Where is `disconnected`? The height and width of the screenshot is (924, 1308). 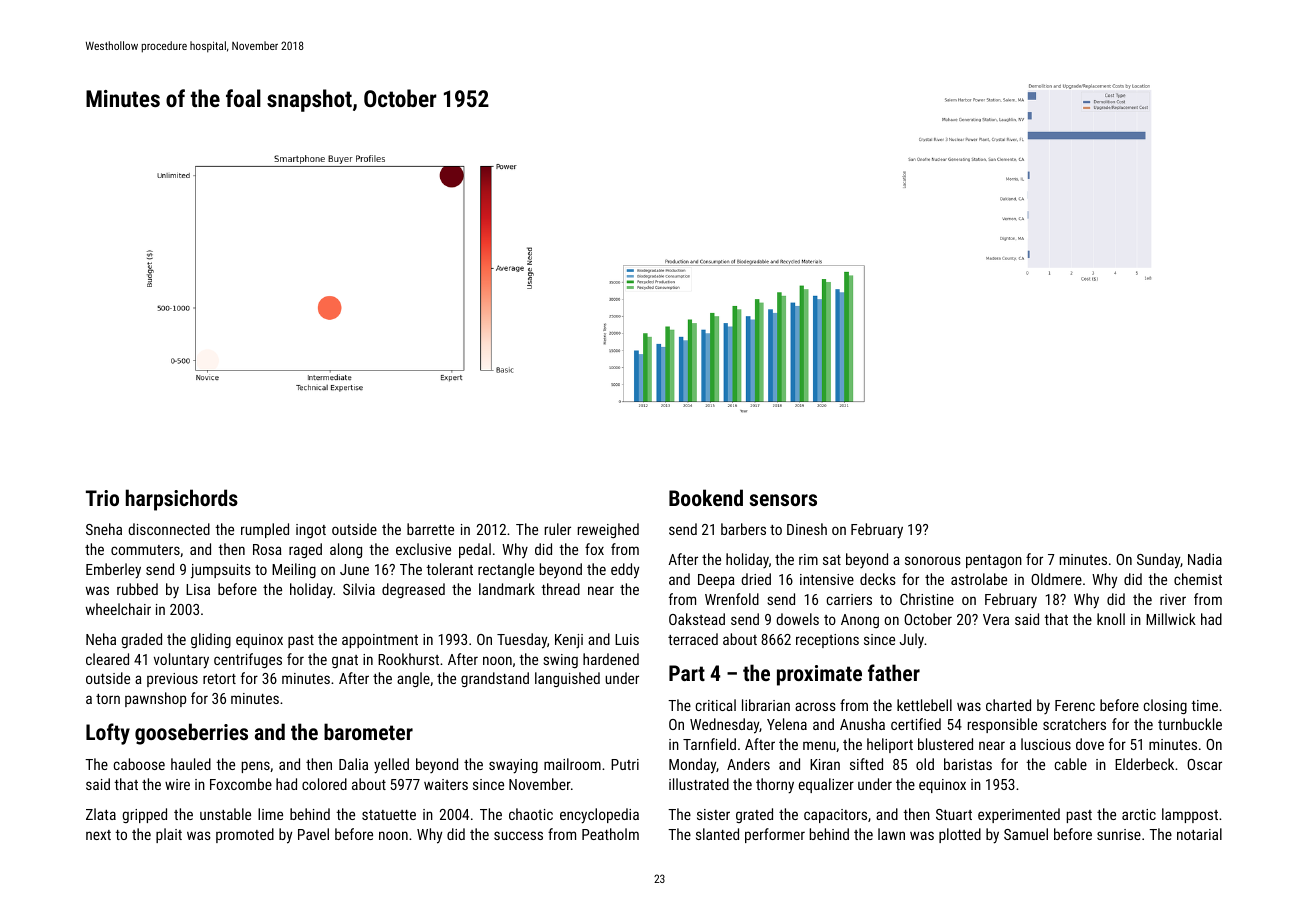 disconnected is located at coordinates (169, 529).
